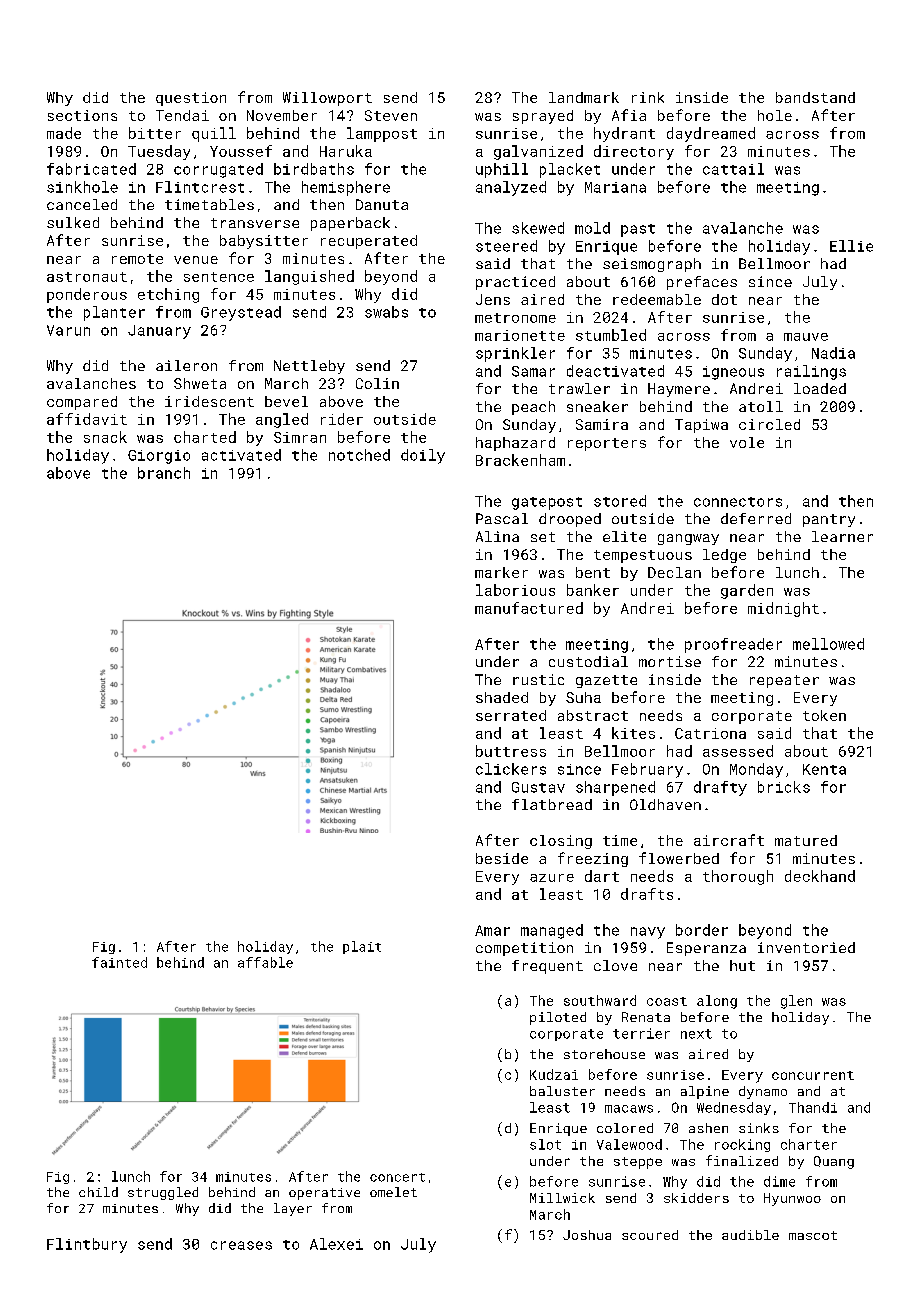 The width and height of the screenshot is (924, 1308). Describe the element at coordinates (336, 1244) in the screenshot. I see `Alexei` at that location.
